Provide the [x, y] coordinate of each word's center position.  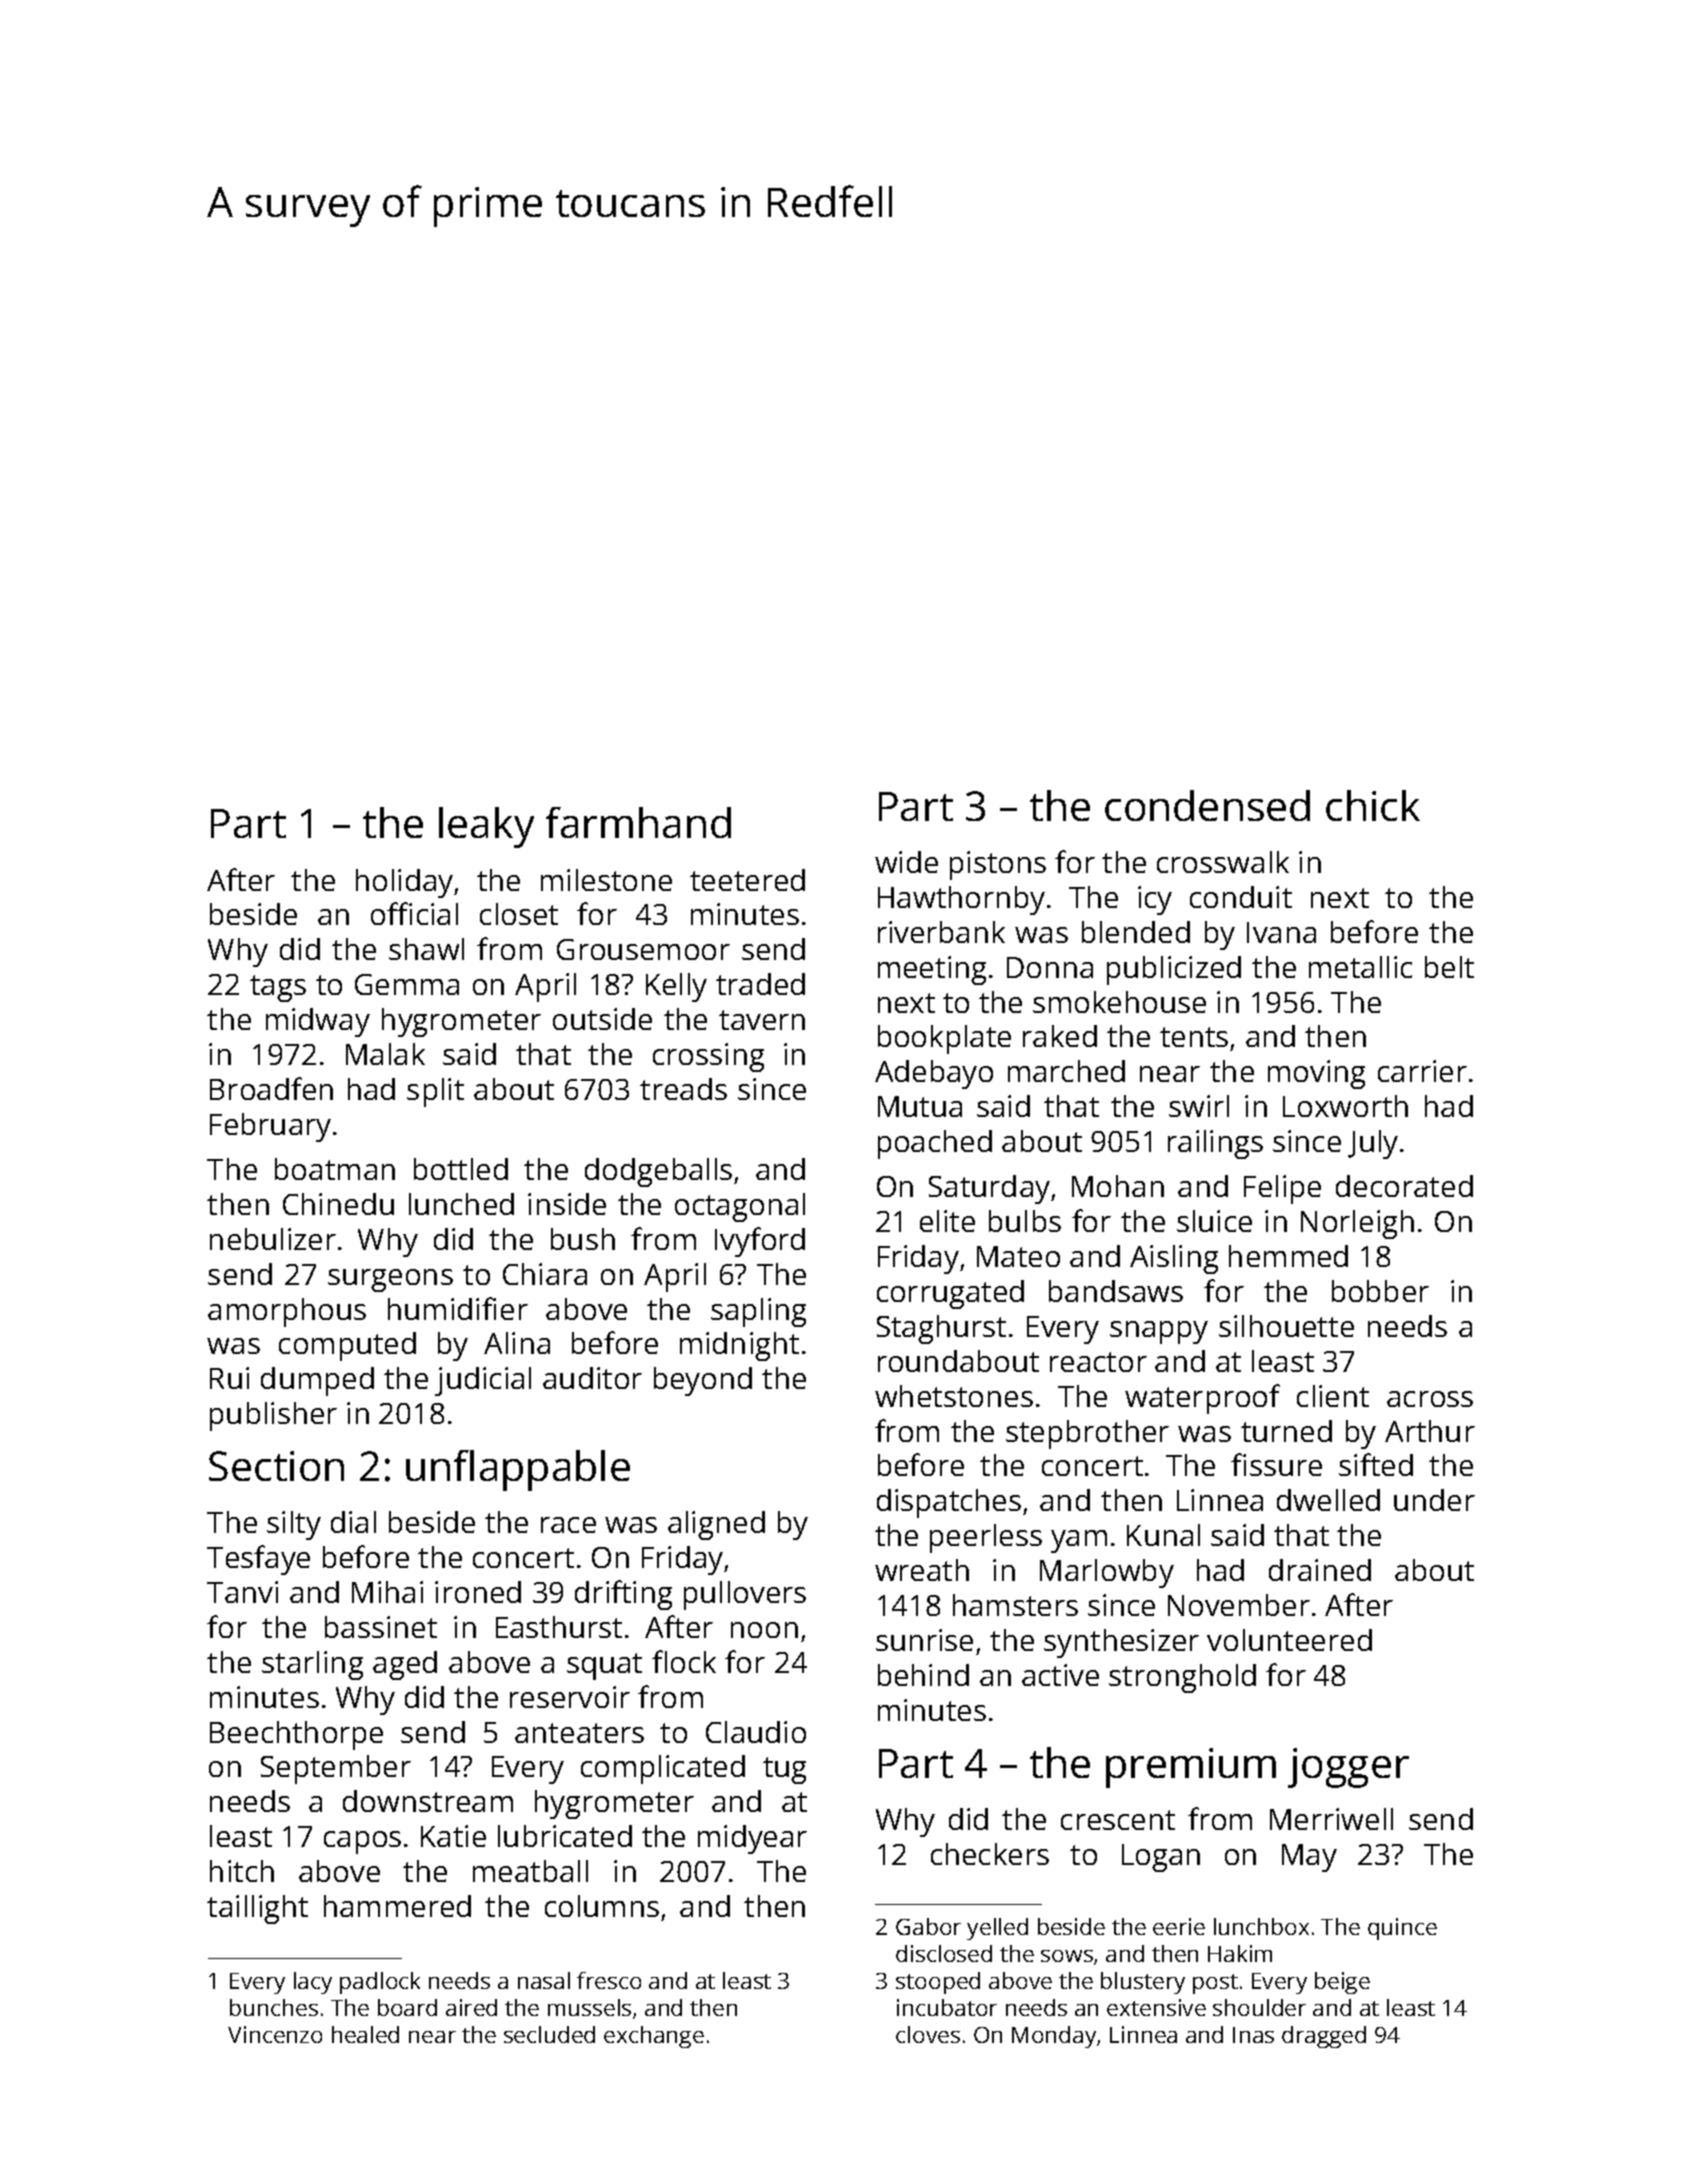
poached [935, 1144]
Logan [1161, 1858]
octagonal [740, 1207]
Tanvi [242, 1592]
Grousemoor [643, 949]
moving [1316, 1074]
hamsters [1015, 1605]
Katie [453, 1836]
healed [365, 2034]
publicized [1174, 970]
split [435, 1092]
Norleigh [1357, 1224]
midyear [752, 1839]
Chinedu [338, 1204]
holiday [404, 883]
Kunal [1163, 1535]
